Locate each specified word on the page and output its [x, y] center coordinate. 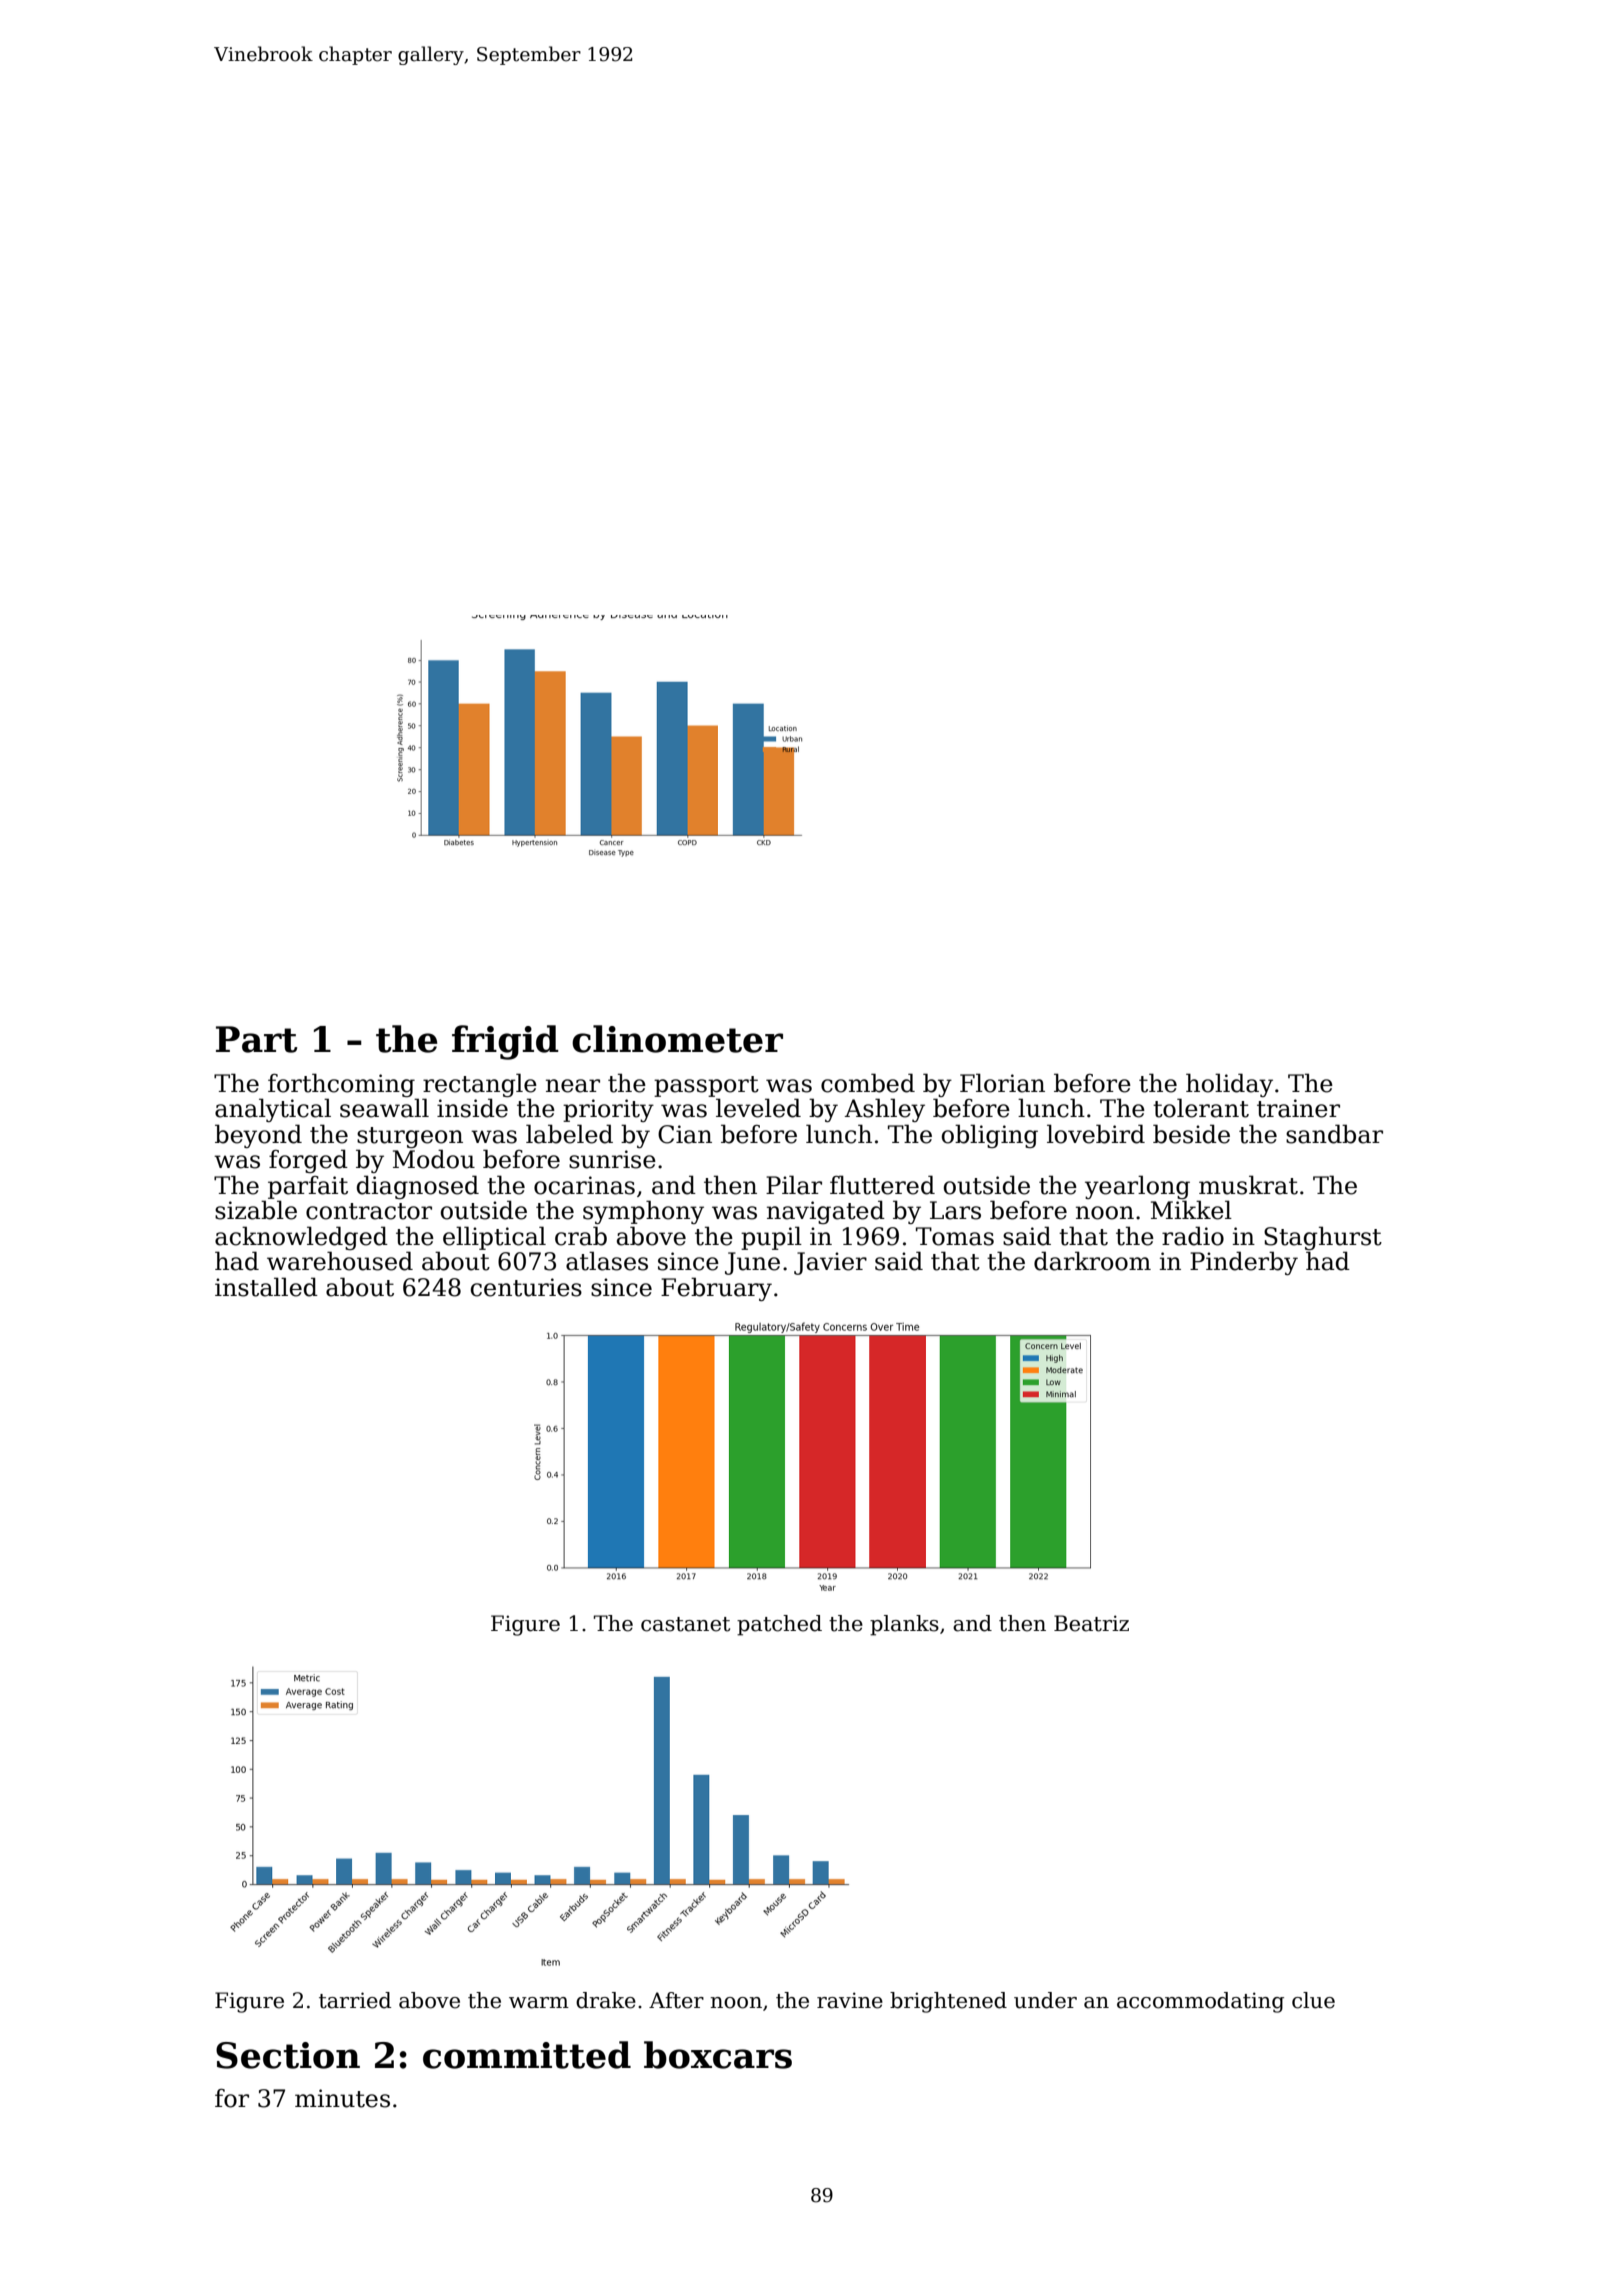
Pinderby [1244, 1263]
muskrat [1248, 1185]
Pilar [794, 1185]
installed [266, 1287]
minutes [342, 2098]
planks [904, 1625]
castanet [685, 1624]
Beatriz [1091, 1623]
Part [256, 1039]
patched [779, 1625]
